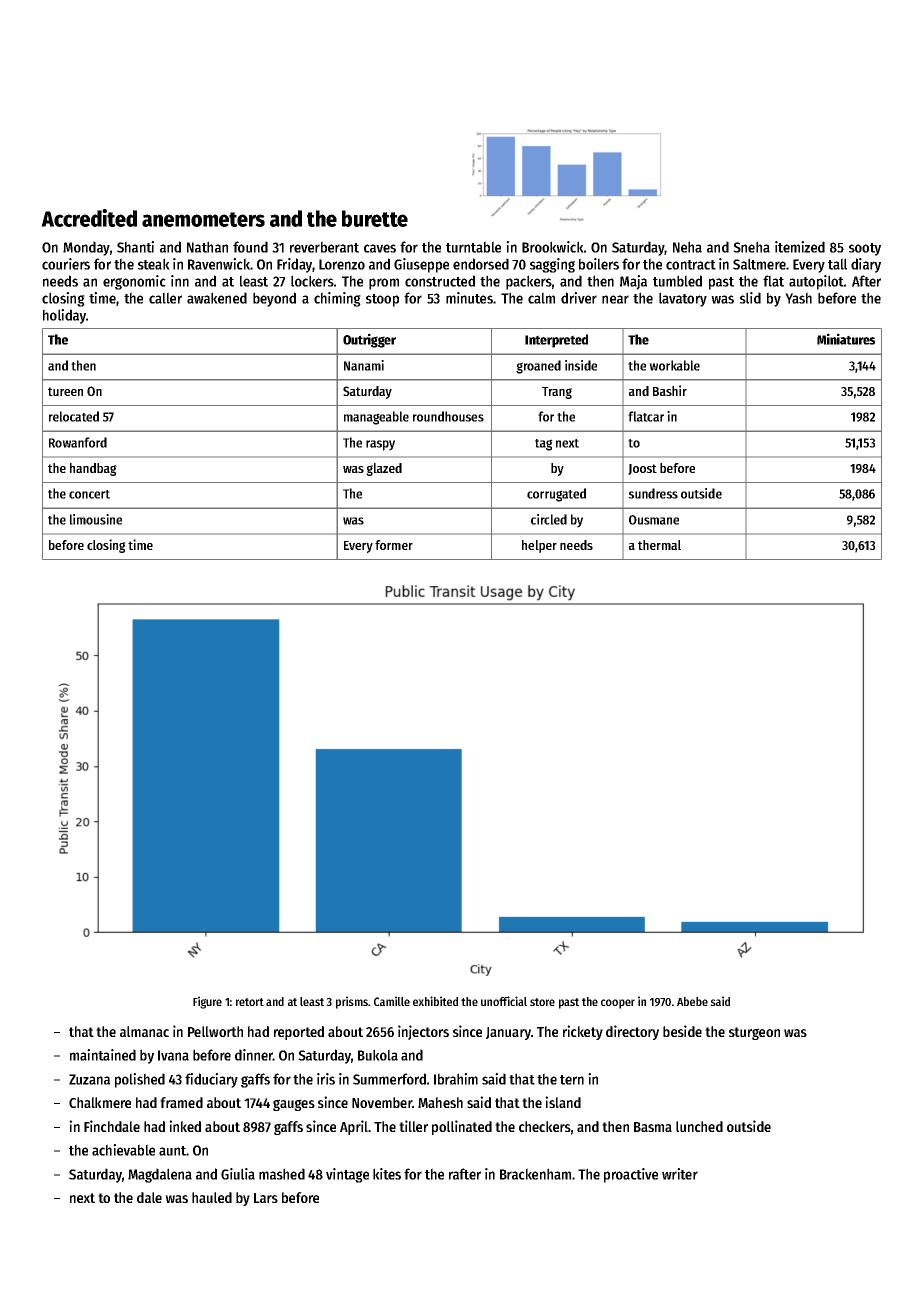 Image resolution: width=924 pixels, height=1308 pixels. Describe the element at coordinates (583, 1032) in the image. I see `rickety` at that location.
